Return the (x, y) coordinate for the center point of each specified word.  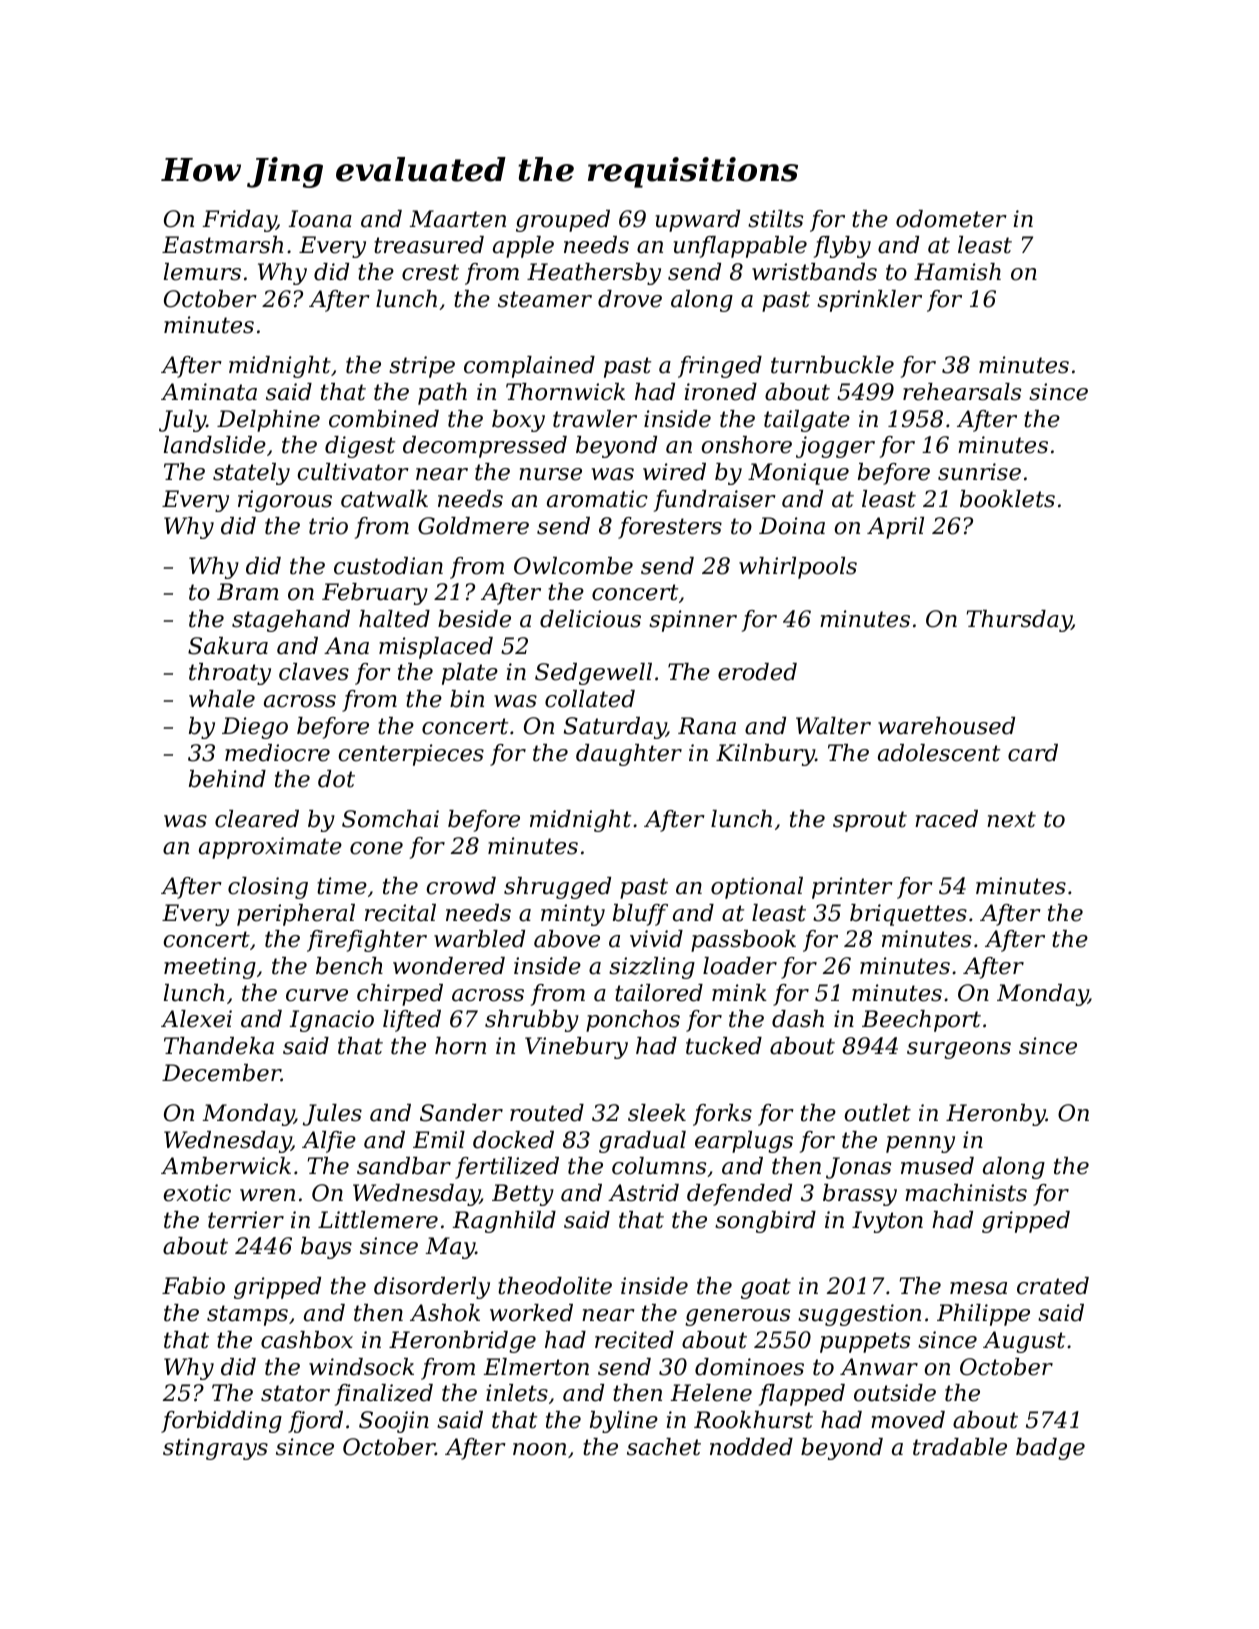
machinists (966, 1193)
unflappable (740, 247)
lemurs (202, 272)
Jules (332, 1115)
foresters (670, 528)
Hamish (957, 272)
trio (328, 526)
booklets (1007, 499)
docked (513, 1140)
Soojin (394, 1422)
